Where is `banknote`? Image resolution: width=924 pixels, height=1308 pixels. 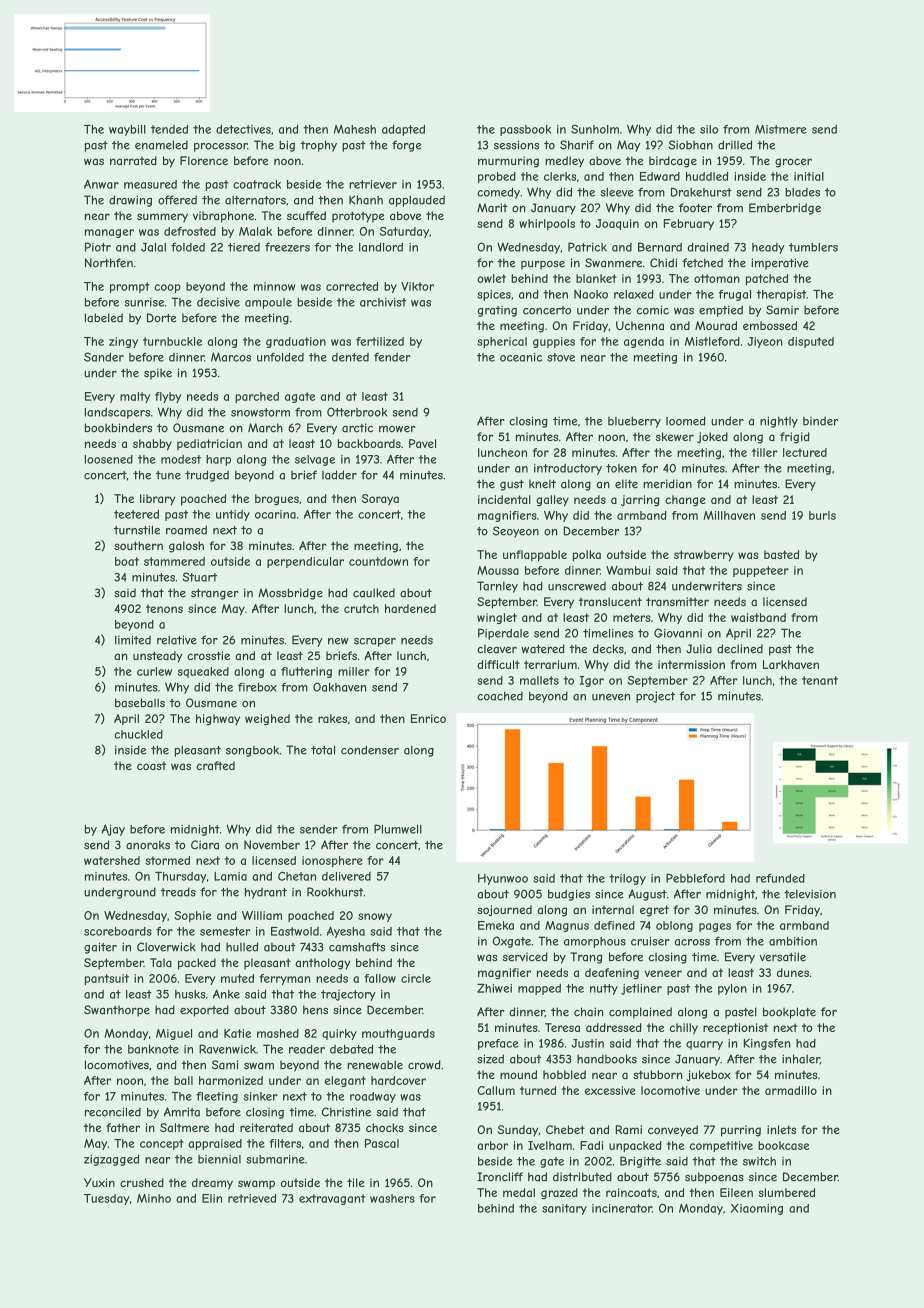 banknote is located at coordinates (153, 1049).
